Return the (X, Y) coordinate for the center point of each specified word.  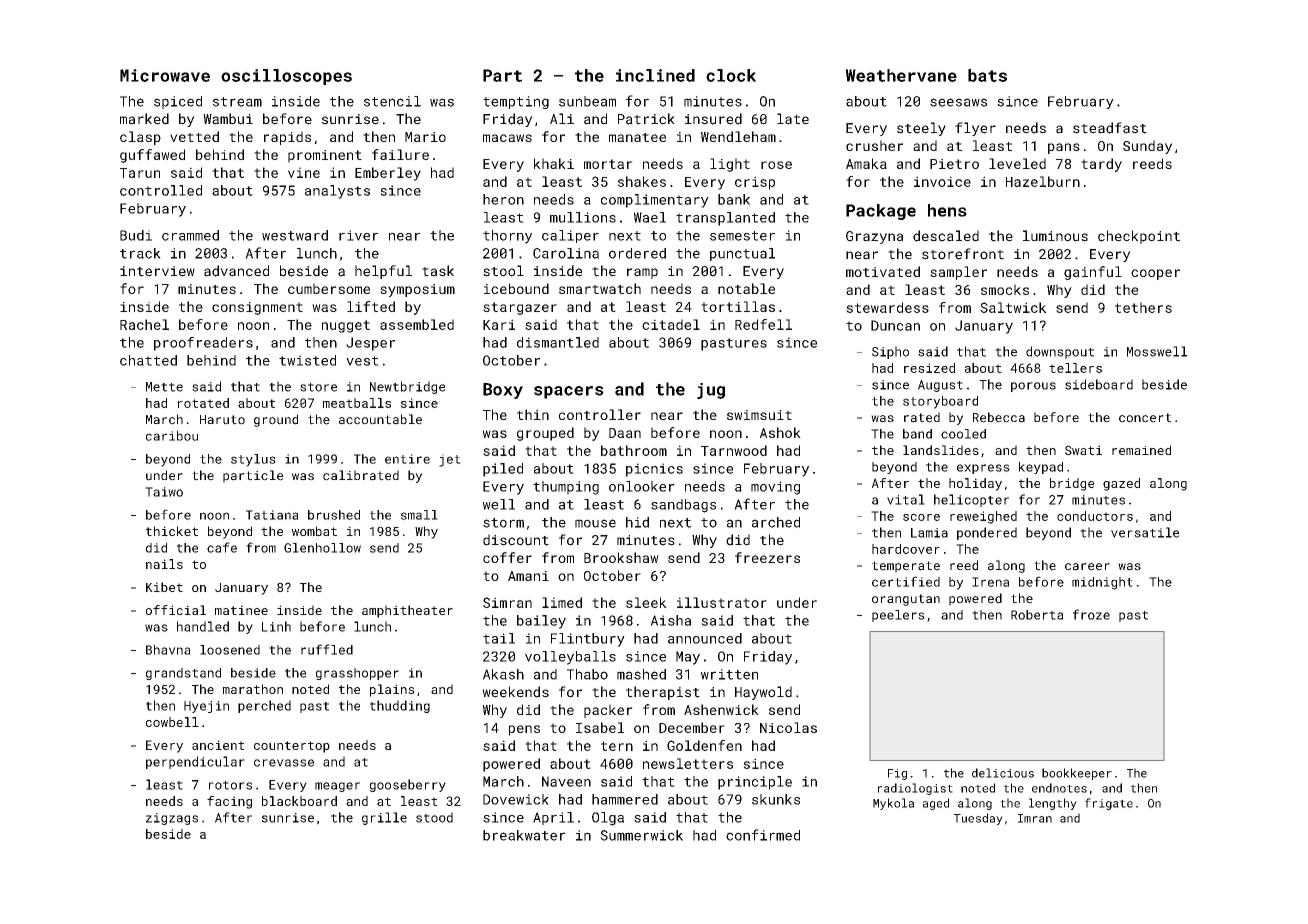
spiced (178, 102)
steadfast (1110, 128)
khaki (554, 163)
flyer (975, 129)
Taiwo (164, 492)
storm (503, 523)
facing (229, 802)
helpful (383, 272)
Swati (1083, 450)
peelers (898, 616)
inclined (655, 75)
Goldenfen (704, 745)
